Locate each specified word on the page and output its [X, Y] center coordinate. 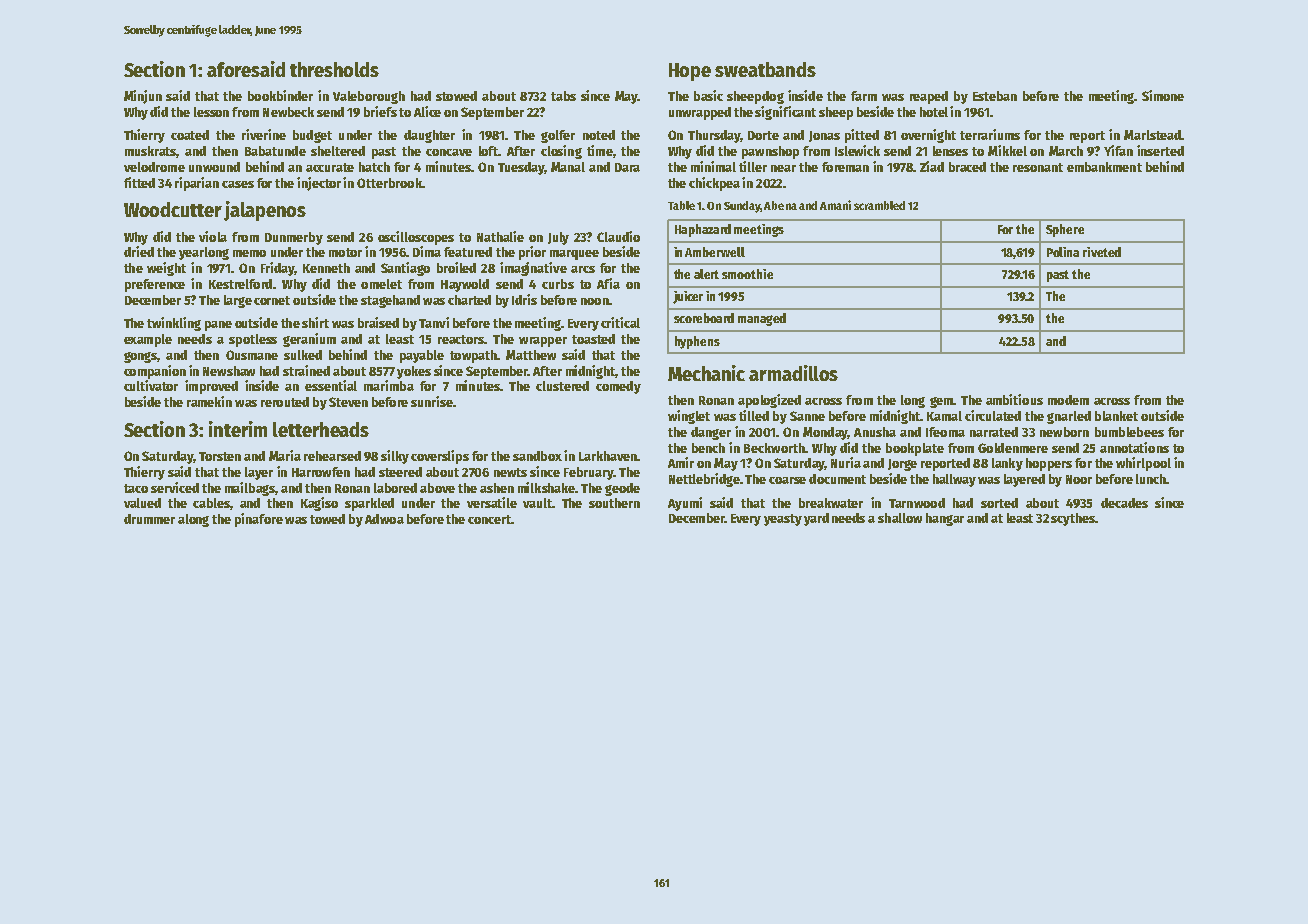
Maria [285, 455]
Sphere [1065, 230]
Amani [835, 205]
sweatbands [765, 69]
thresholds [334, 69]
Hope [690, 72]
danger [711, 433]
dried [139, 251]
